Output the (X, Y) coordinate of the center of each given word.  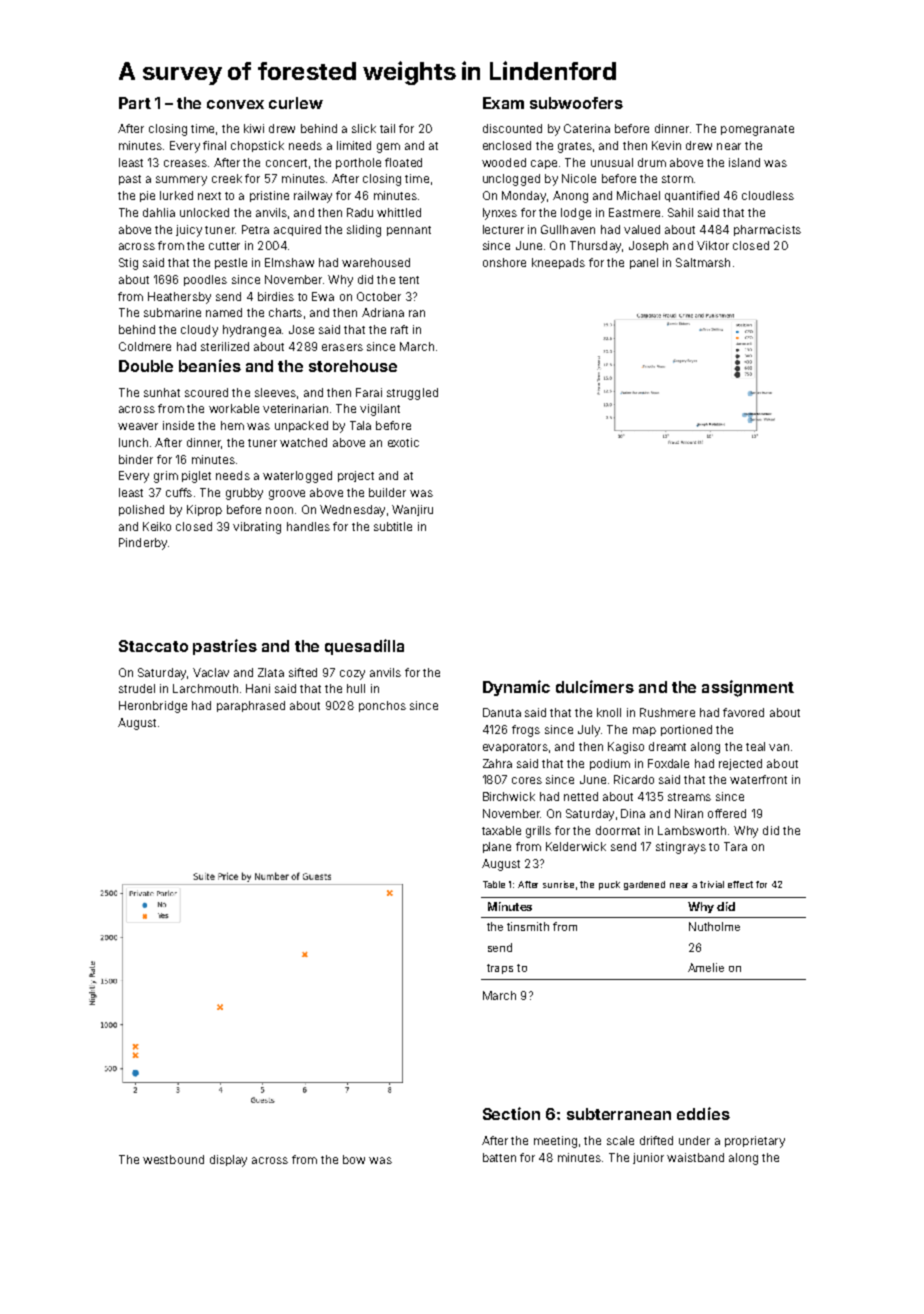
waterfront (758, 779)
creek (227, 178)
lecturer (503, 229)
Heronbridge (153, 707)
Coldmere (145, 346)
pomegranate (757, 130)
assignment (748, 688)
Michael (638, 195)
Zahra (497, 763)
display (228, 1161)
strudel (137, 688)
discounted (512, 128)
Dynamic (516, 688)
